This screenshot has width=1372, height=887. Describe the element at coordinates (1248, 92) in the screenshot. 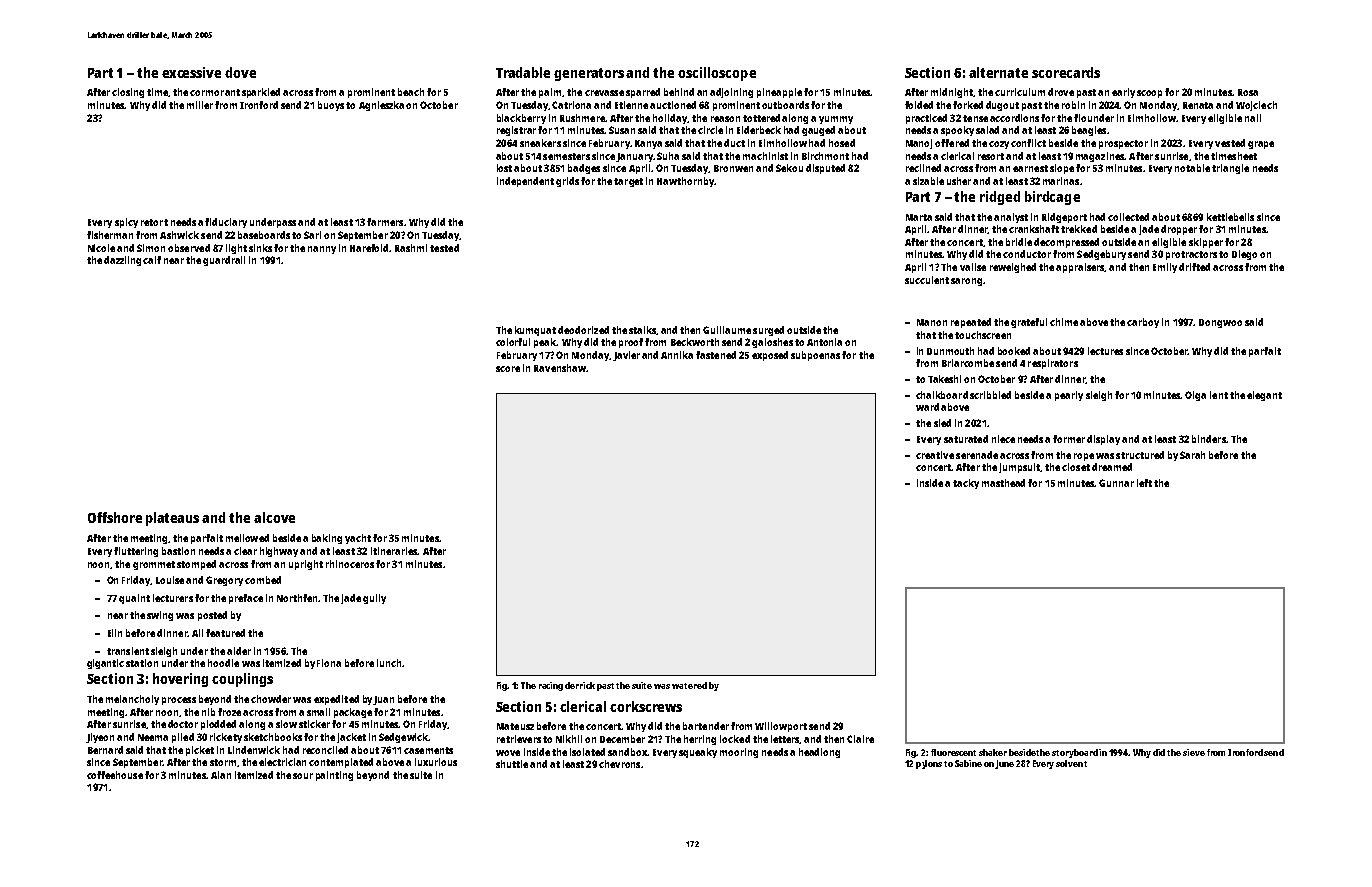

I see `Rosa` at that location.
